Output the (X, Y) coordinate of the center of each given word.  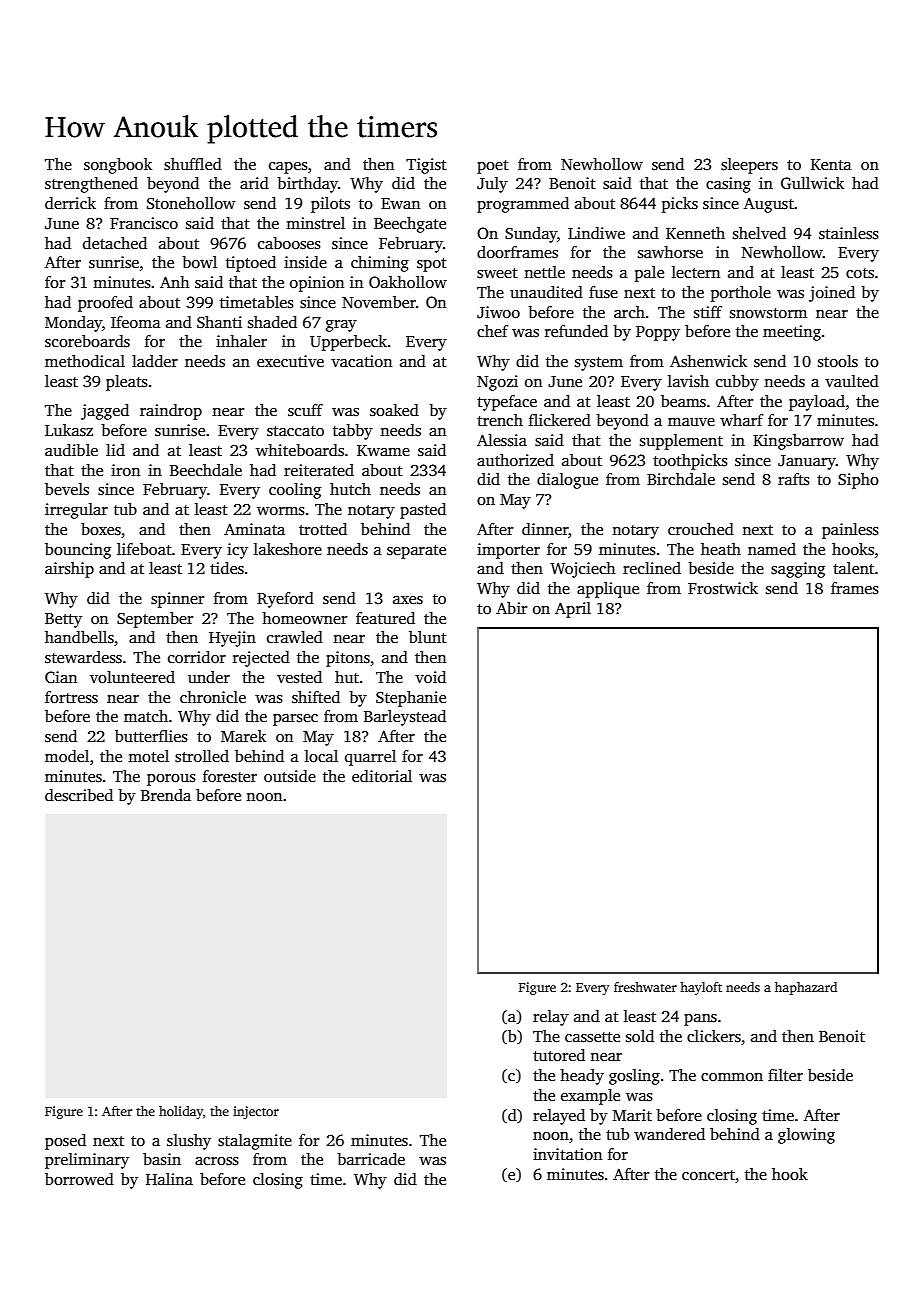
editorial (382, 776)
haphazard (806, 988)
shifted (316, 697)
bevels (67, 489)
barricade (371, 1159)
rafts (794, 479)
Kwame (383, 450)
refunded (576, 331)
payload (817, 403)
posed (65, 1142)
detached (115, 243)
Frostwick (723, 588)
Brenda (166, 795)
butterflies (151, 736)
